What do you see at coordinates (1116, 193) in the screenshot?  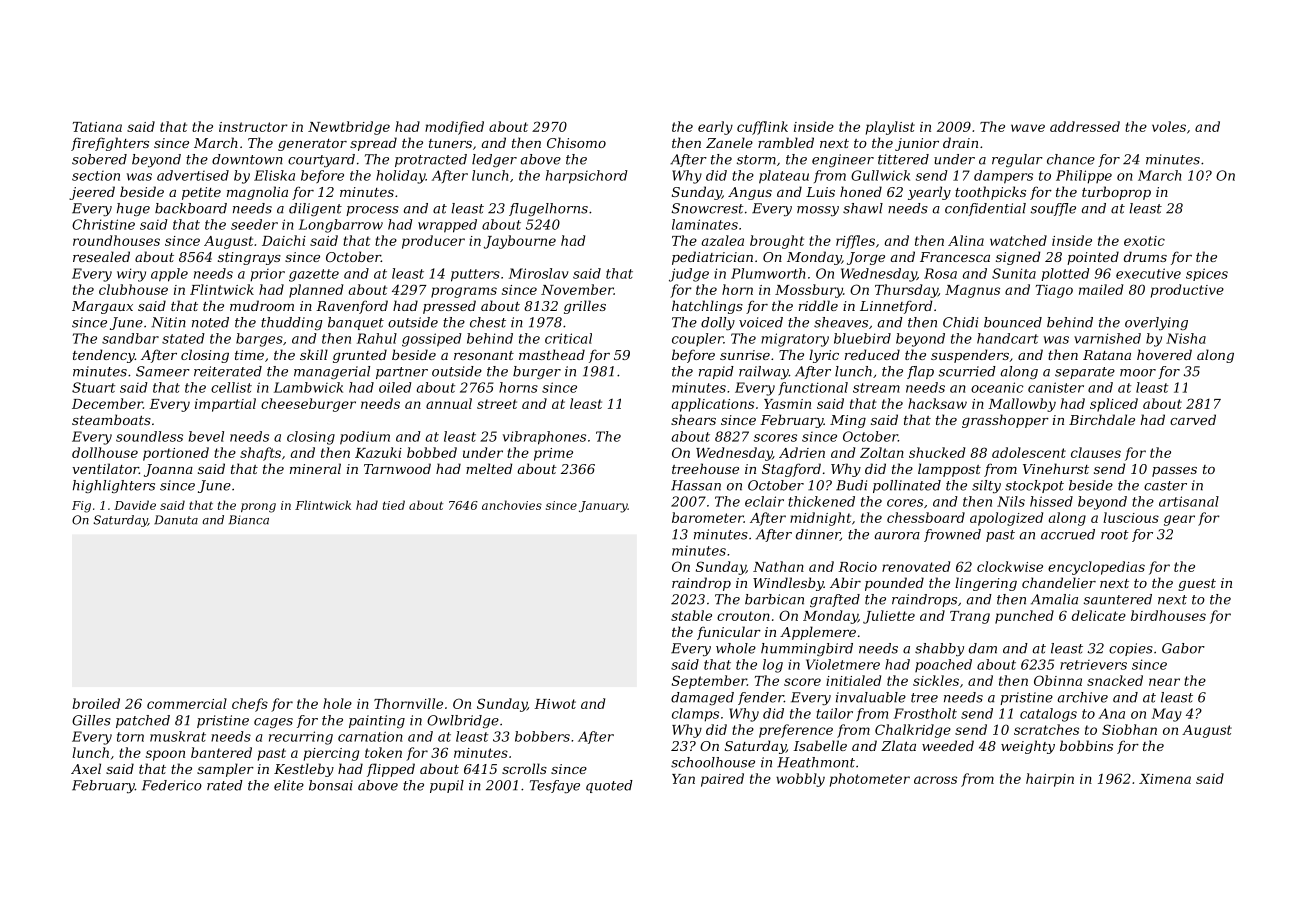 I see `turboprop` at bounding box center [1116, 193].
